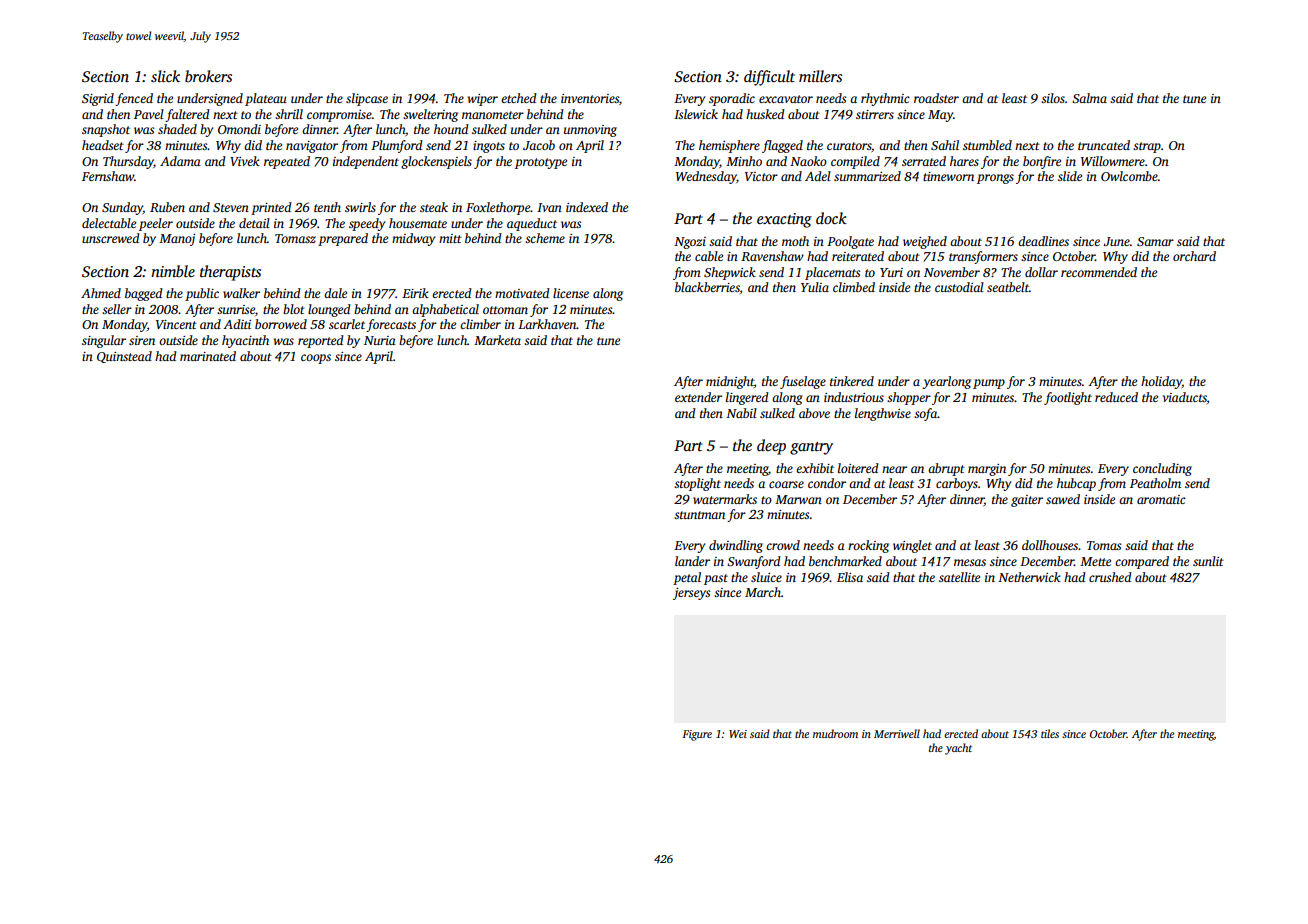 This page has height=924, width=1308. Describe the element at coordinates (187, 115) in the page. I see `faltered` at that location.
